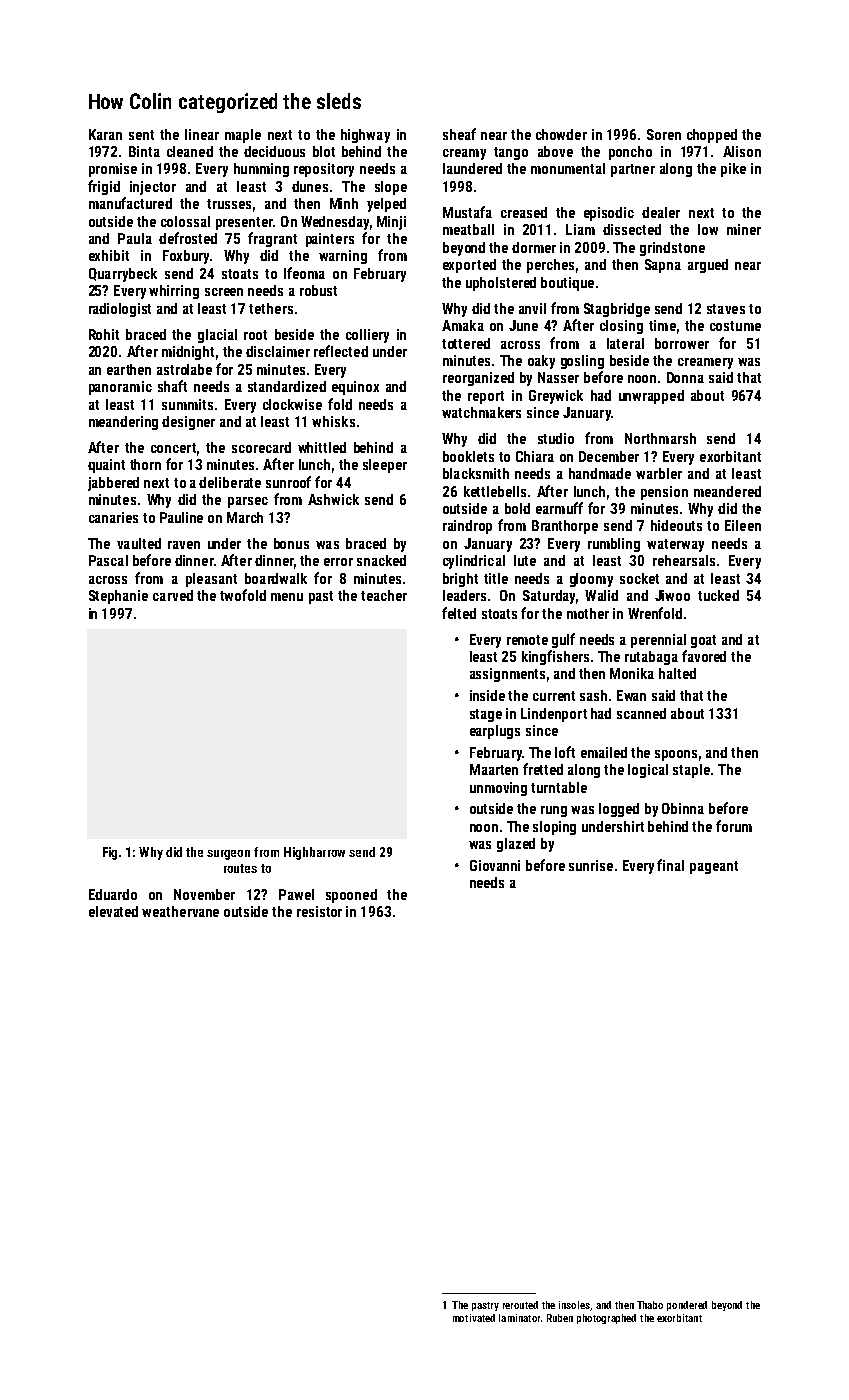 This page has height=1400, width=849. Describe the element at coordinates (180, 911) in the page. I see `weathervane` at that location.
